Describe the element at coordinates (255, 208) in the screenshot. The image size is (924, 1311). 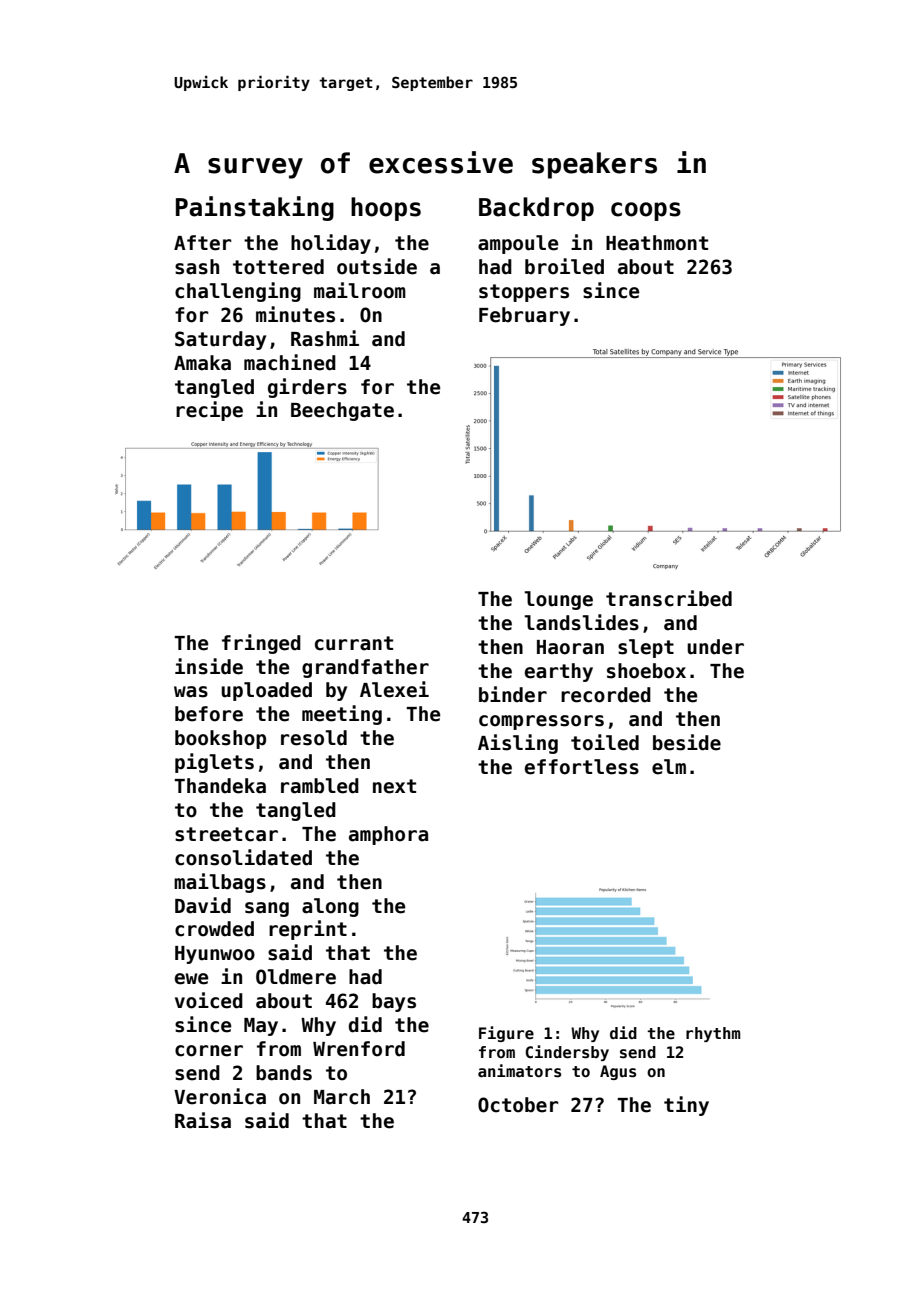
I see `Painstaking` at that location.
